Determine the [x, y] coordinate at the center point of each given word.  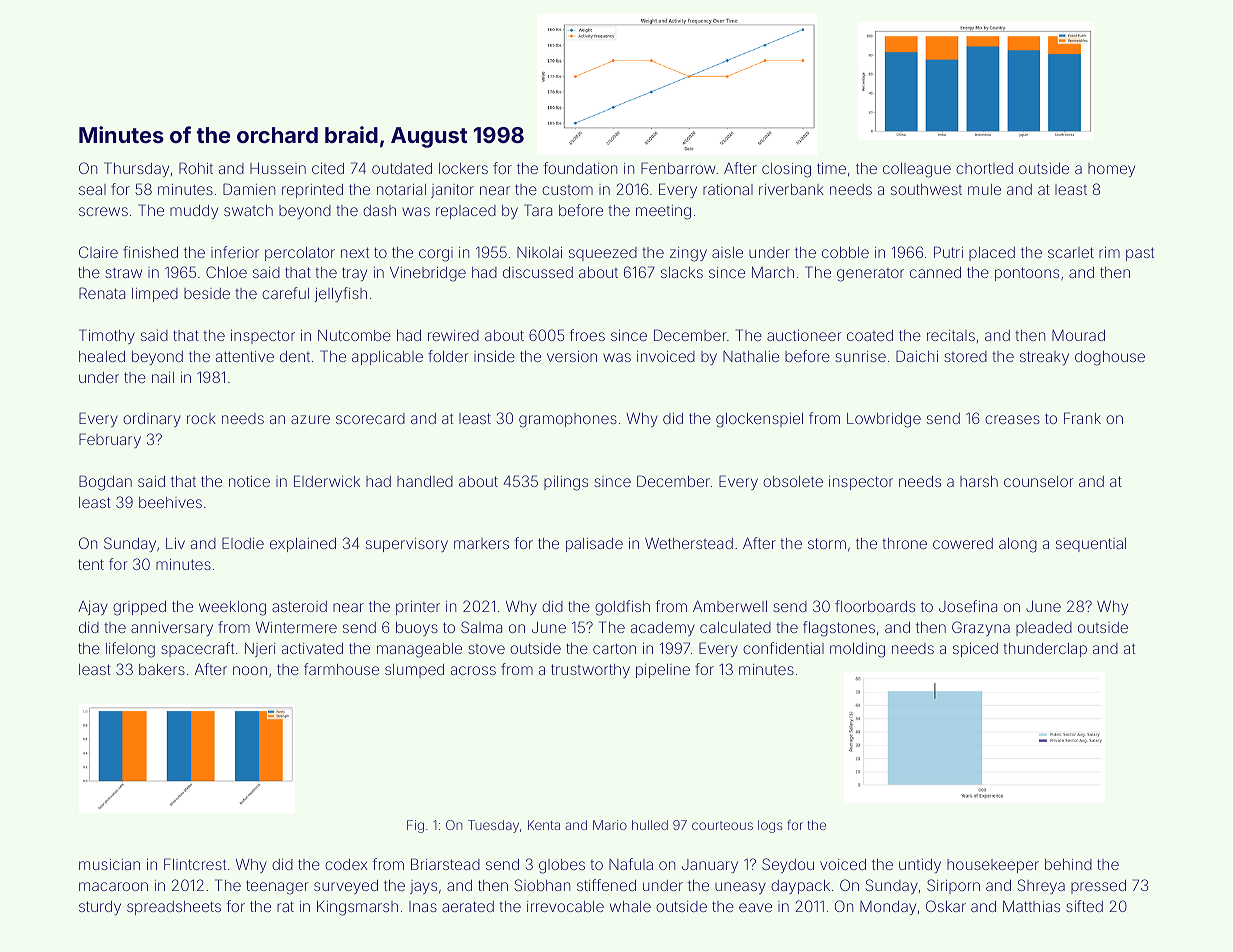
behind [1068, 864]
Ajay [93, 608]
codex [346, 864]
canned [935, 272]
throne [904, 543]
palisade [594, 545]
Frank [1082, 418]
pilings [566, 483]
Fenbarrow [678, 168]
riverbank [791, 189]
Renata [102, 293]
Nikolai [539, 252]
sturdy [100, 908]
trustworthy [590, 671]
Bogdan [105, 483]
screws [103, 211]
